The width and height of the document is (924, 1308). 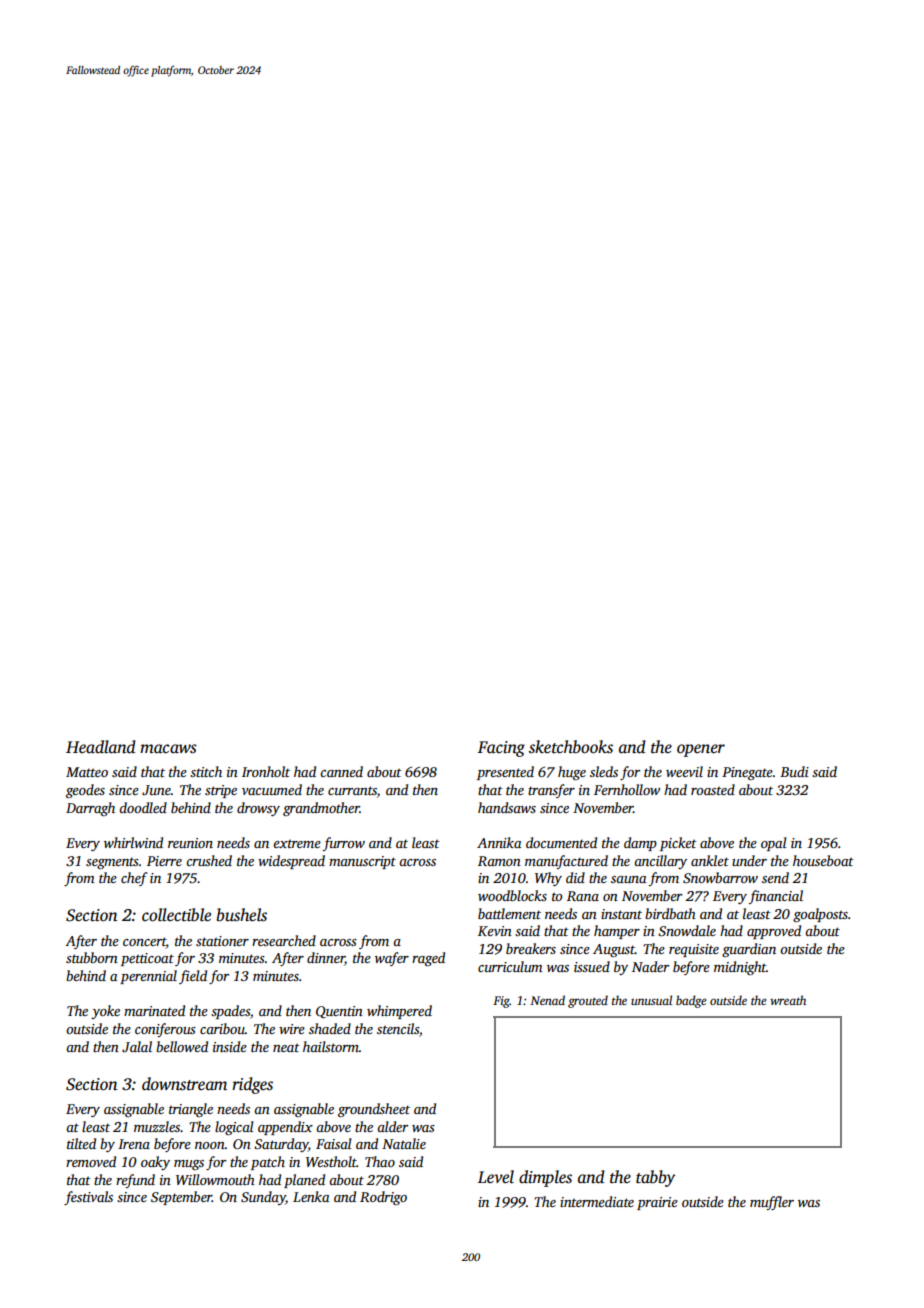 What do you see at coordinates (341, 771) in the document?
I see `canned` at bounding box center [341, 771].
